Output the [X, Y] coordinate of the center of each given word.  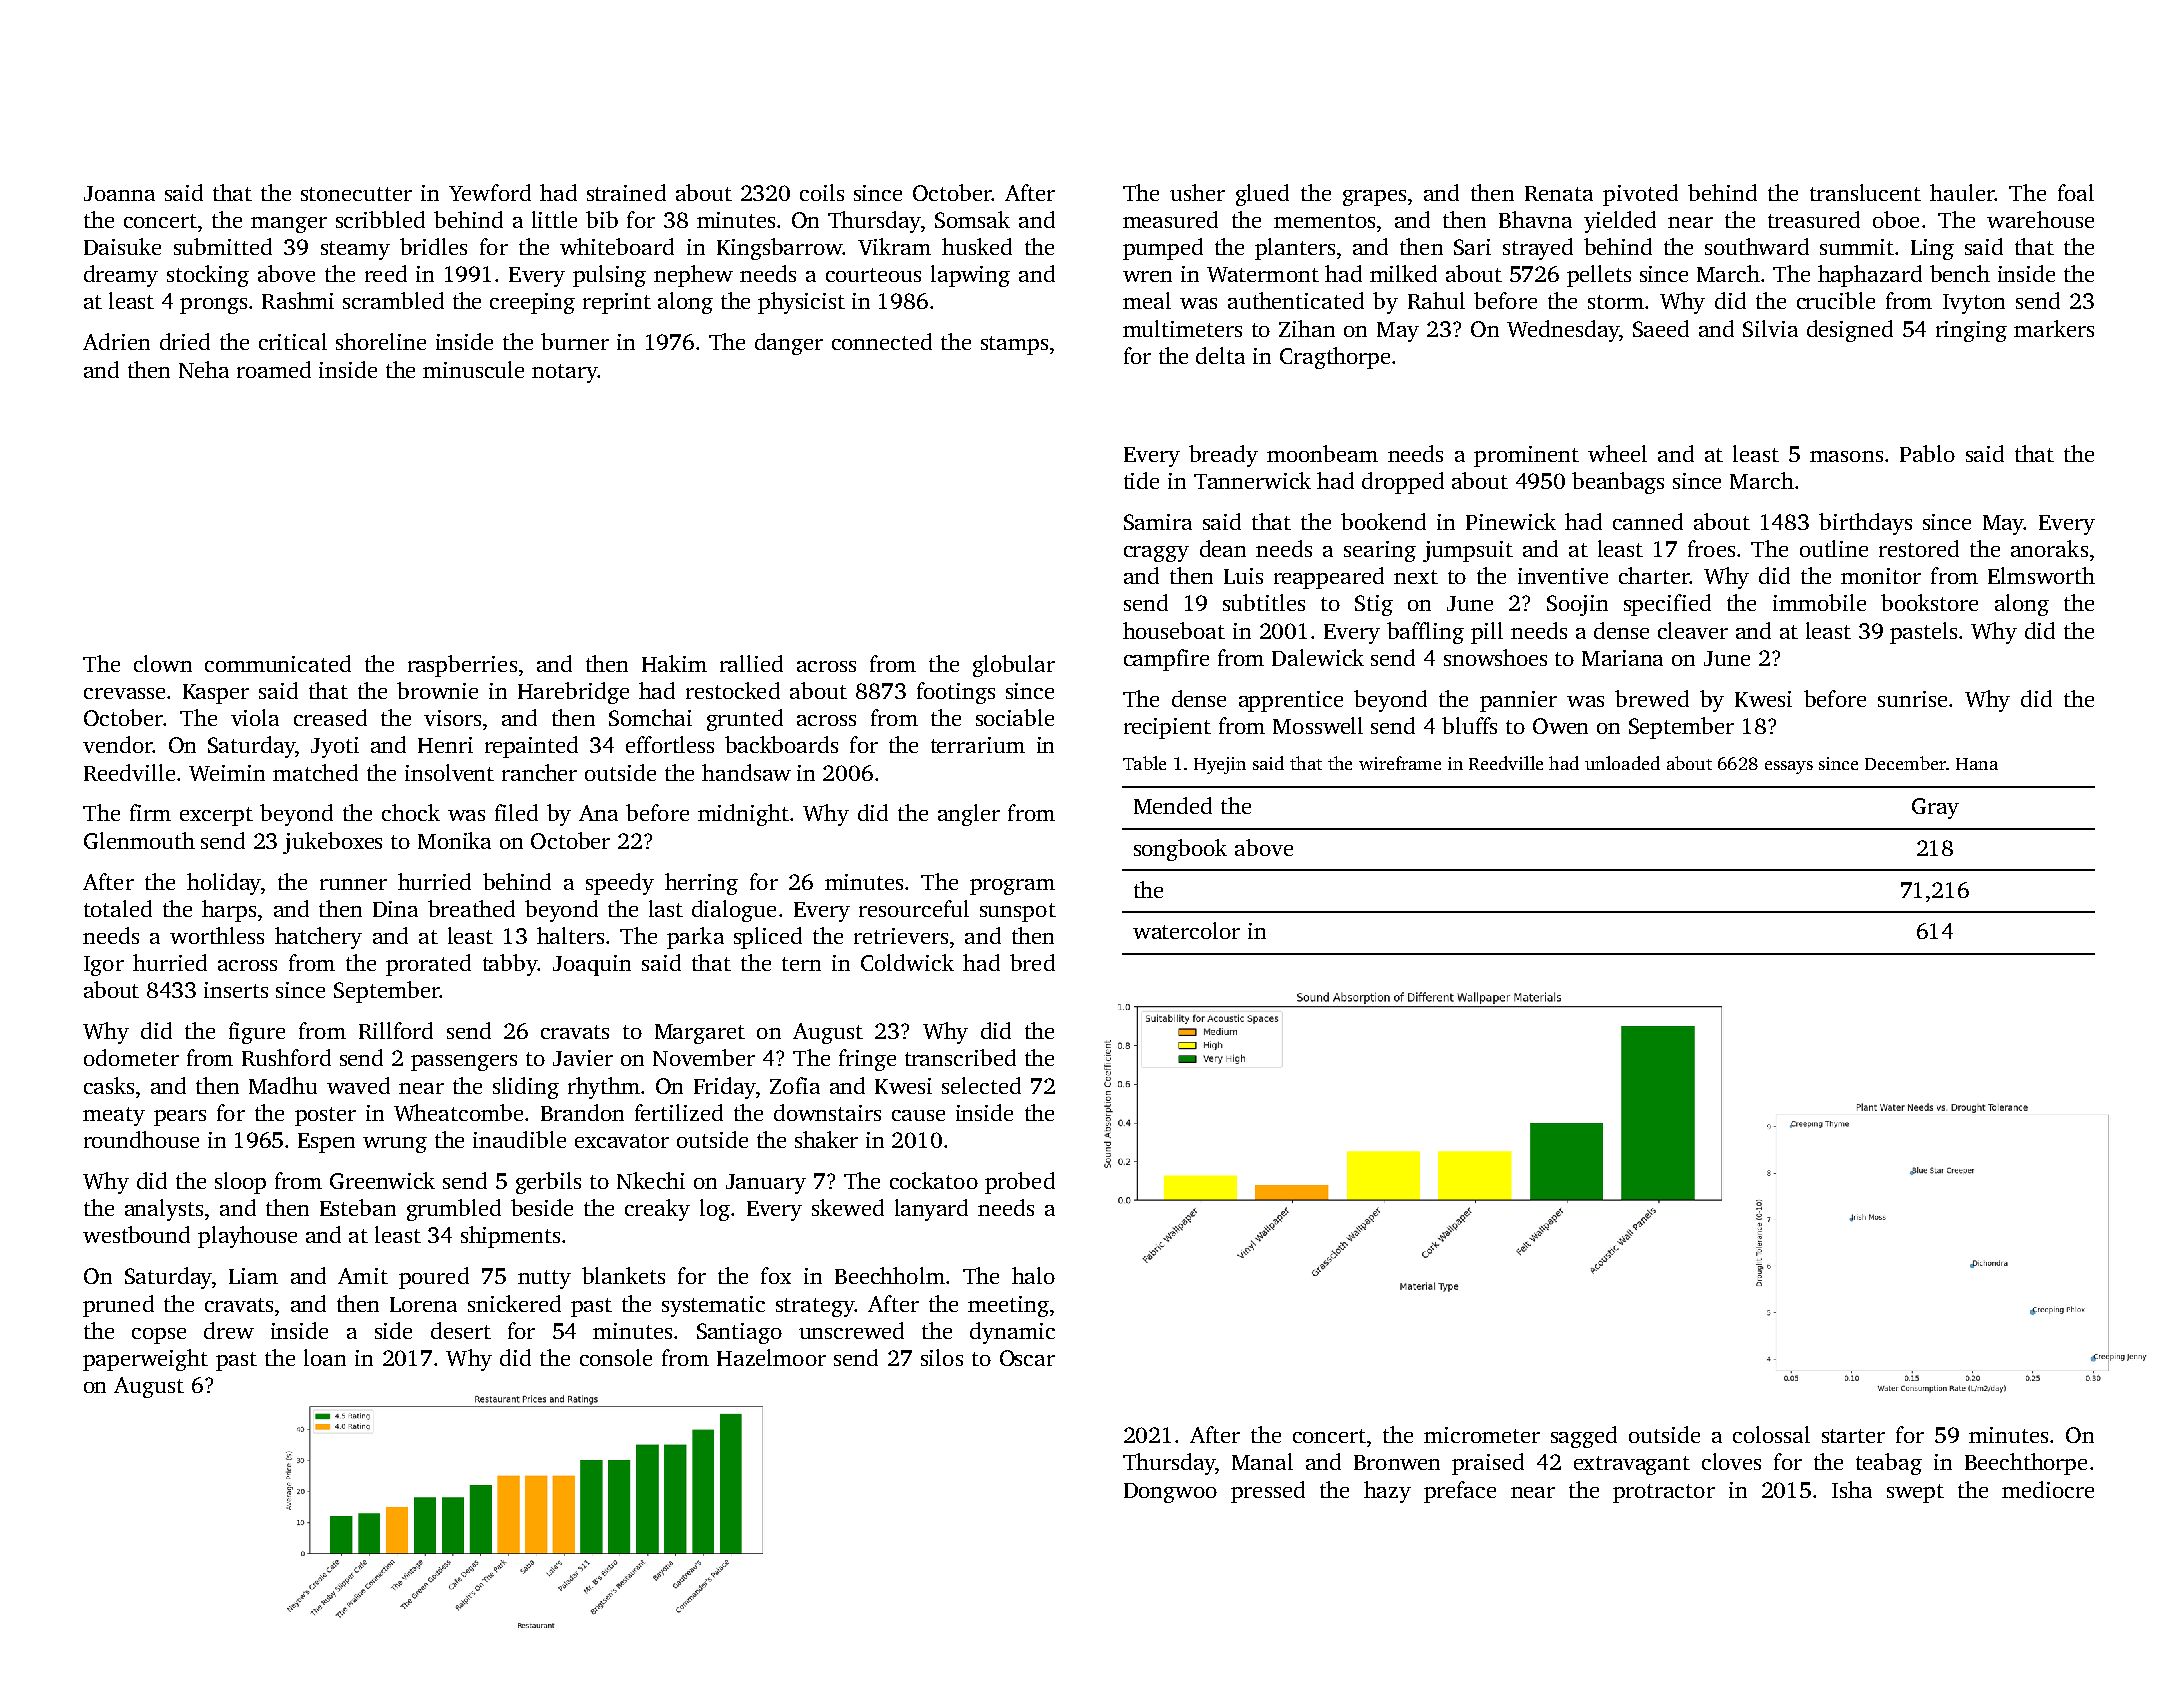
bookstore [1929, 602]
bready [1223, 456]
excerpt [216, 816]
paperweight [145, 1360]
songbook [1180, 850]
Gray [1935, 808]
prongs [213, 306]
